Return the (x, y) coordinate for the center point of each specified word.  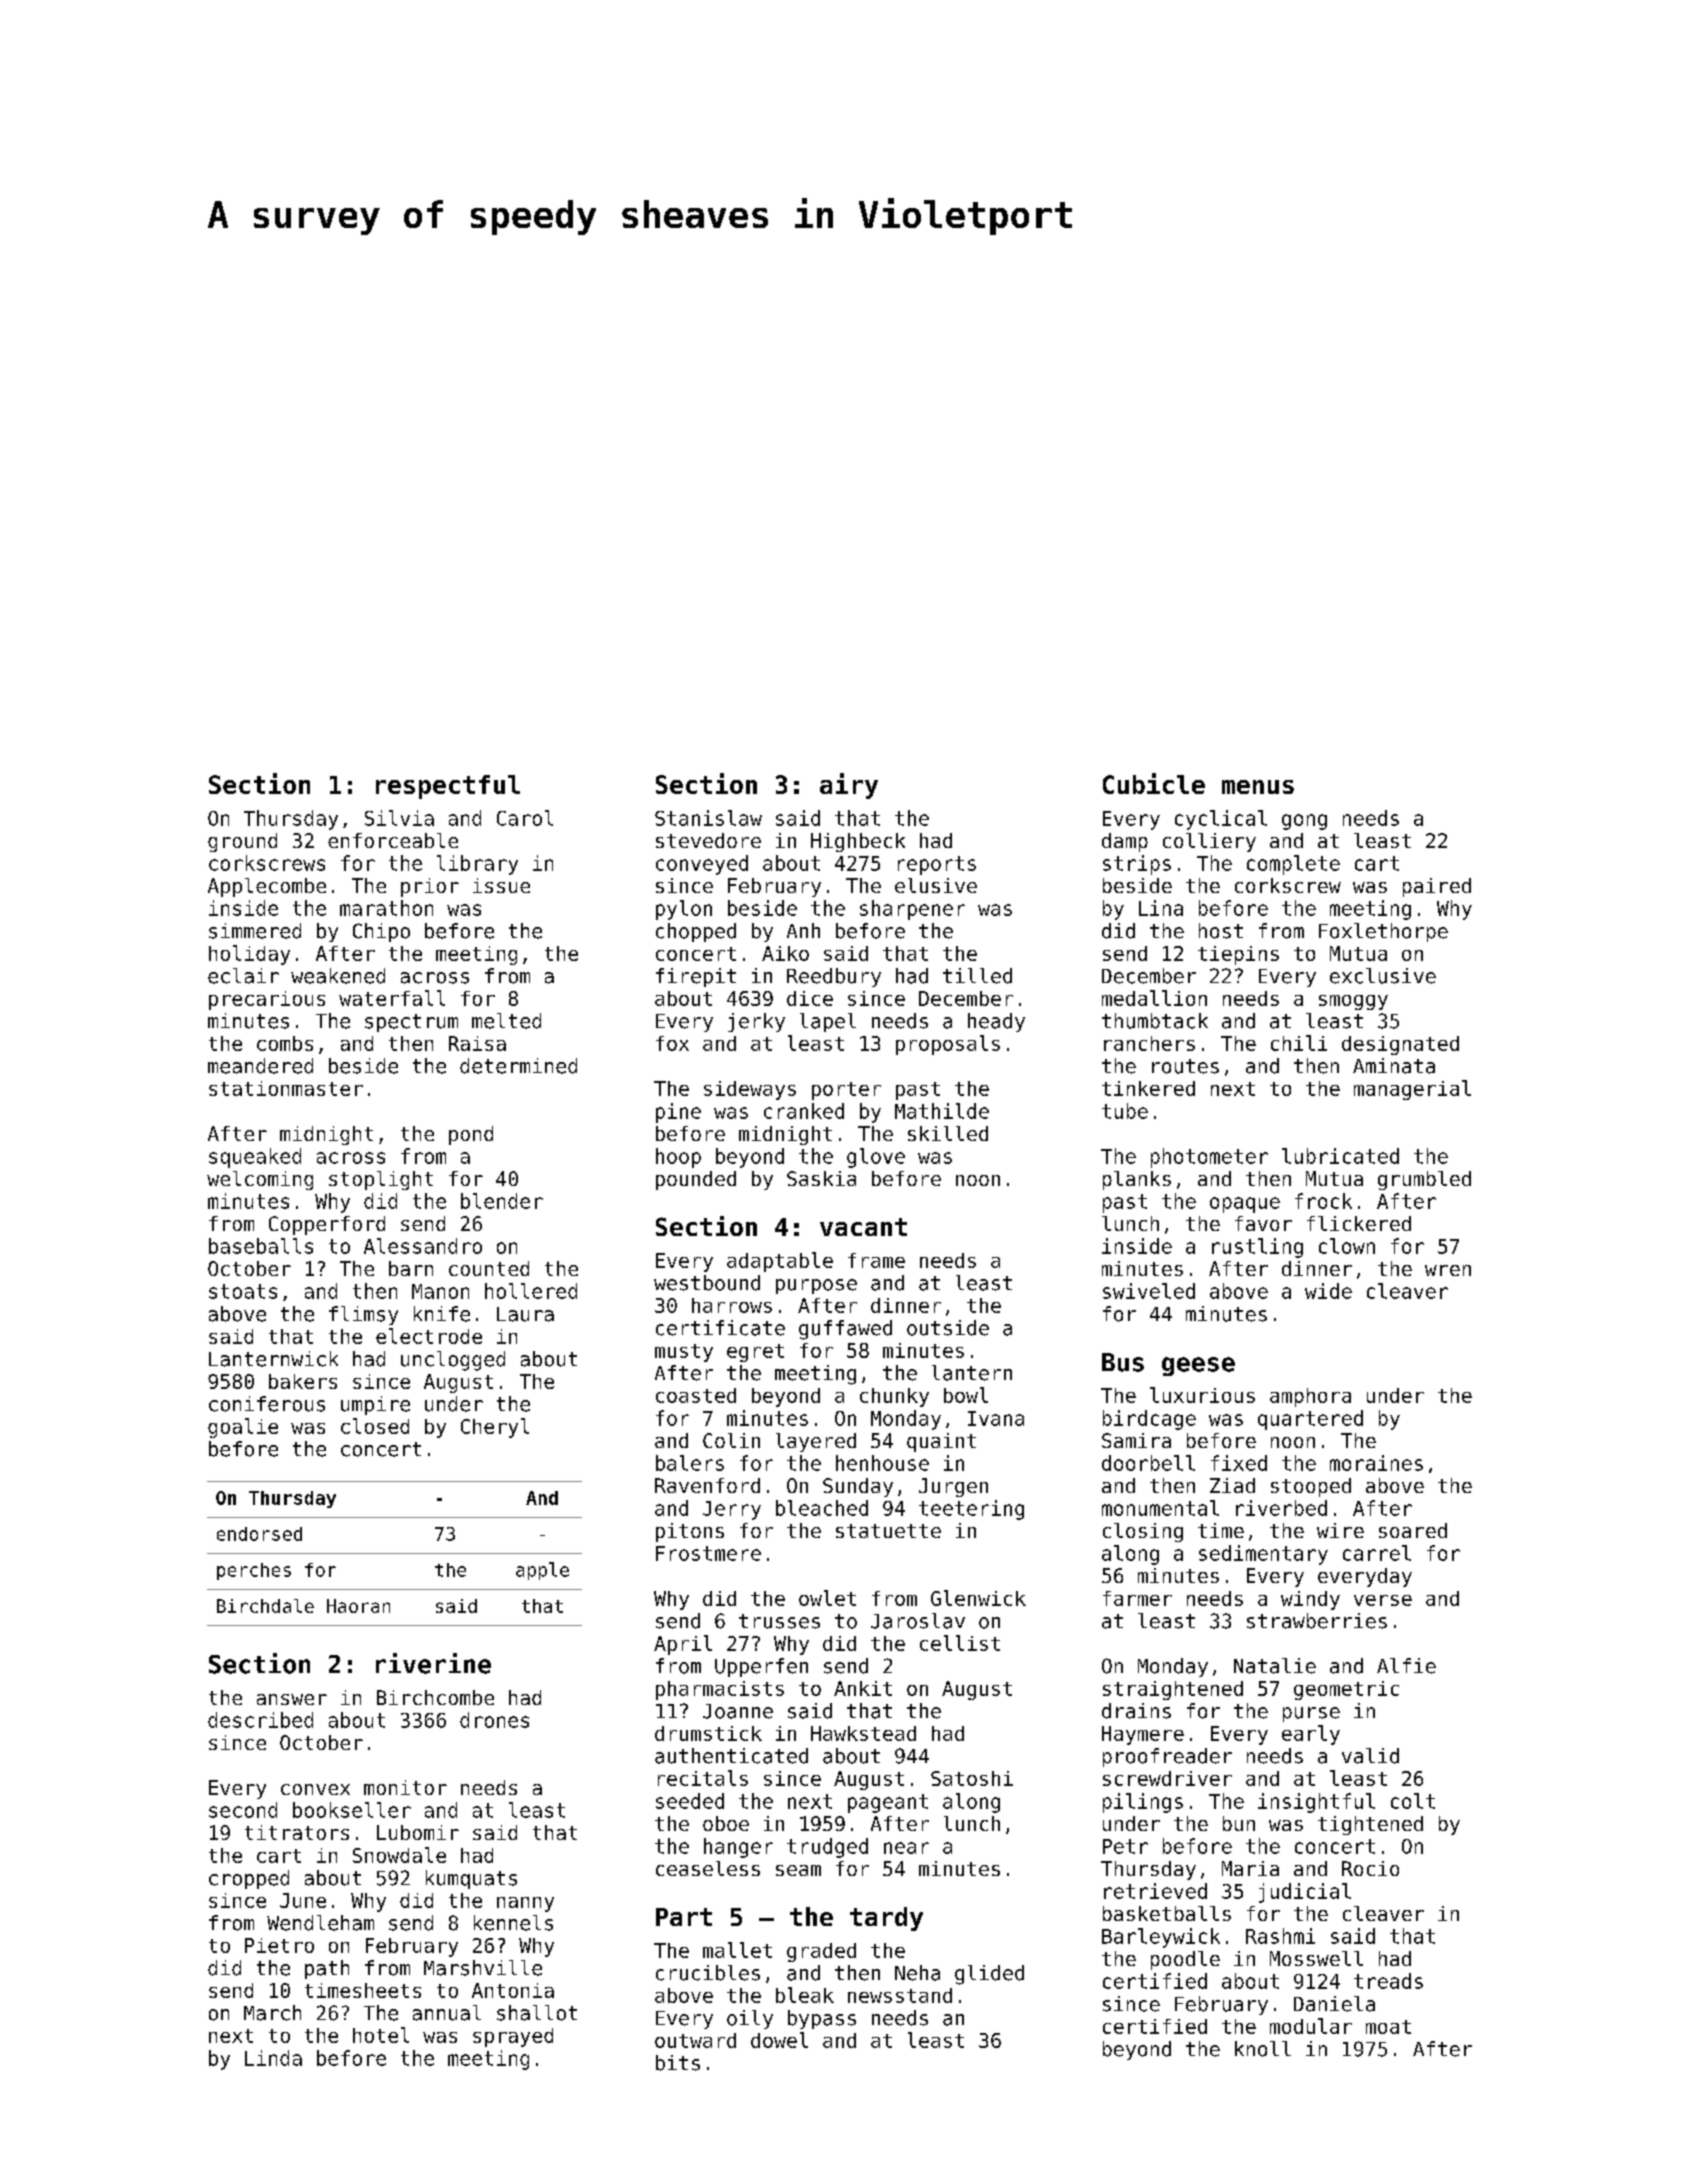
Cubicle (1154, 783)
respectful (448, 787)
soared (1413, 1530)
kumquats (471, 1879)
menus (1258, 787)
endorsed (259, 1534)
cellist (960, 1643)
